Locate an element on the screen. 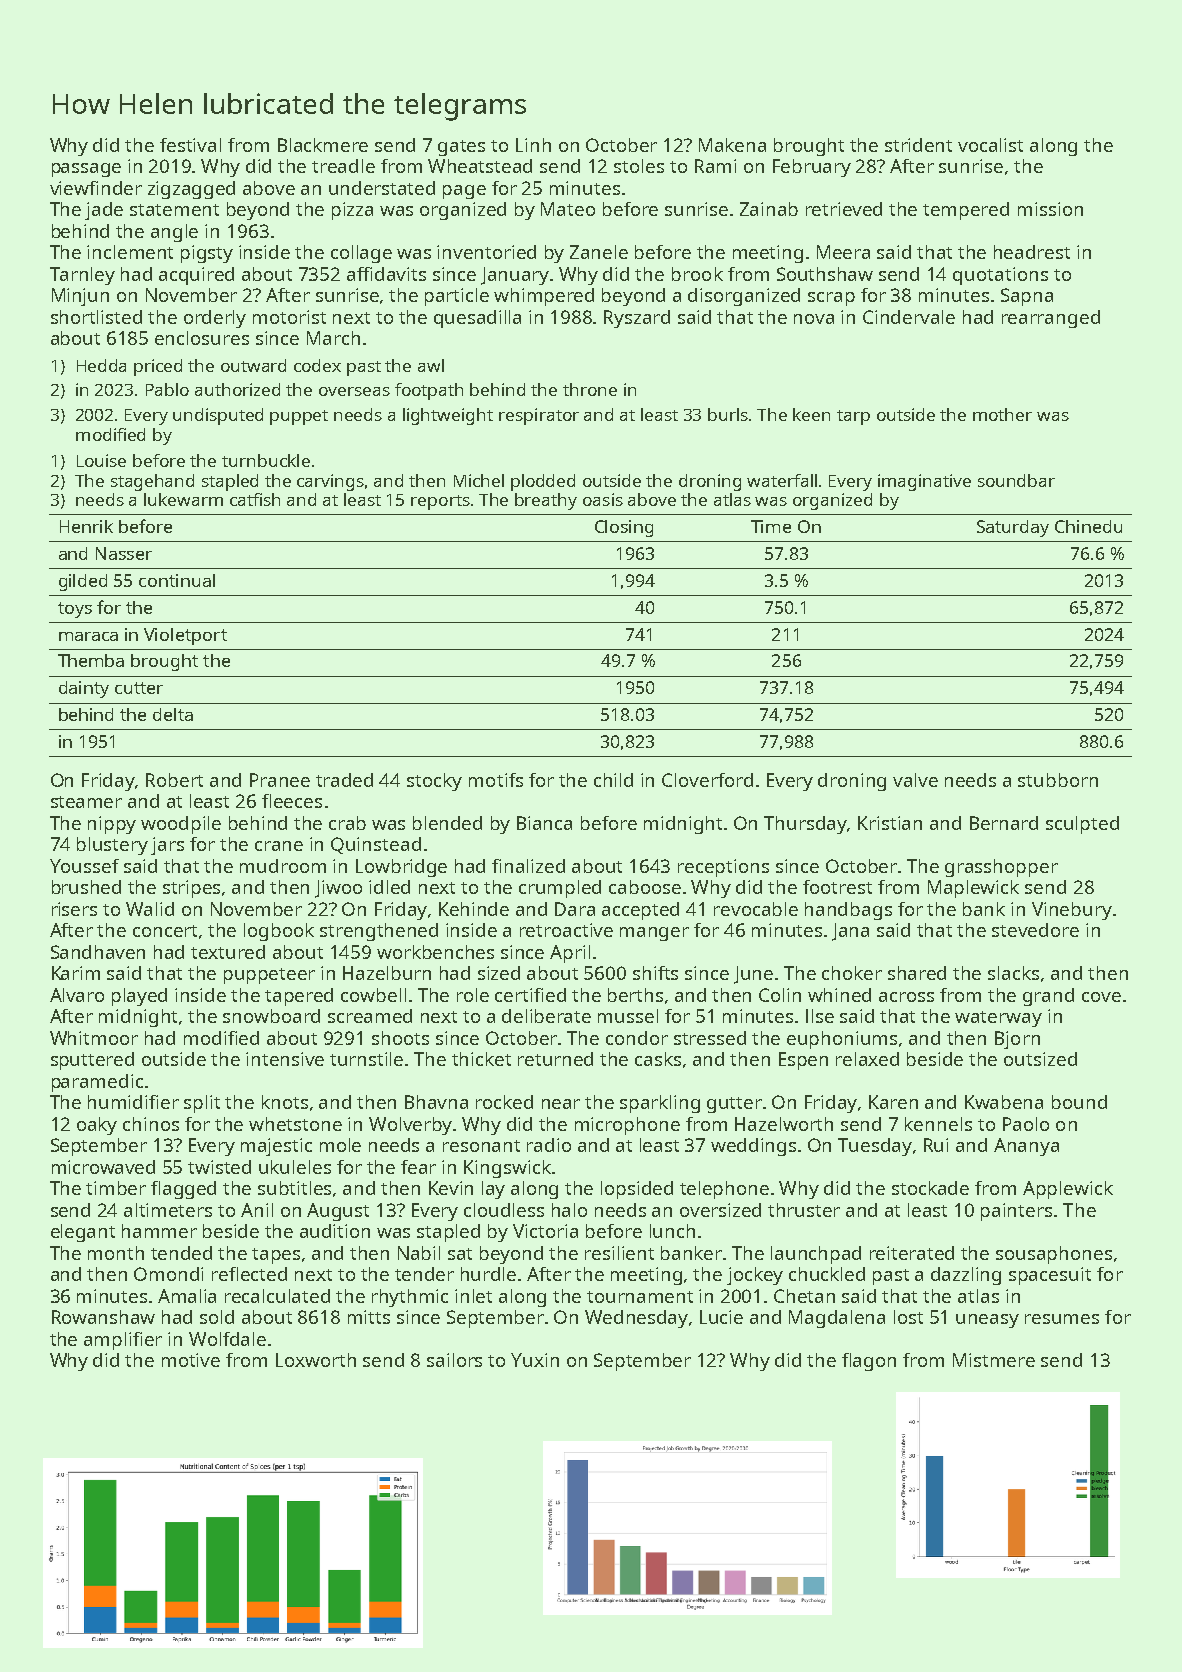 The image size is (1182, 1672). hurdle is located at coordinates (488, 1274).
